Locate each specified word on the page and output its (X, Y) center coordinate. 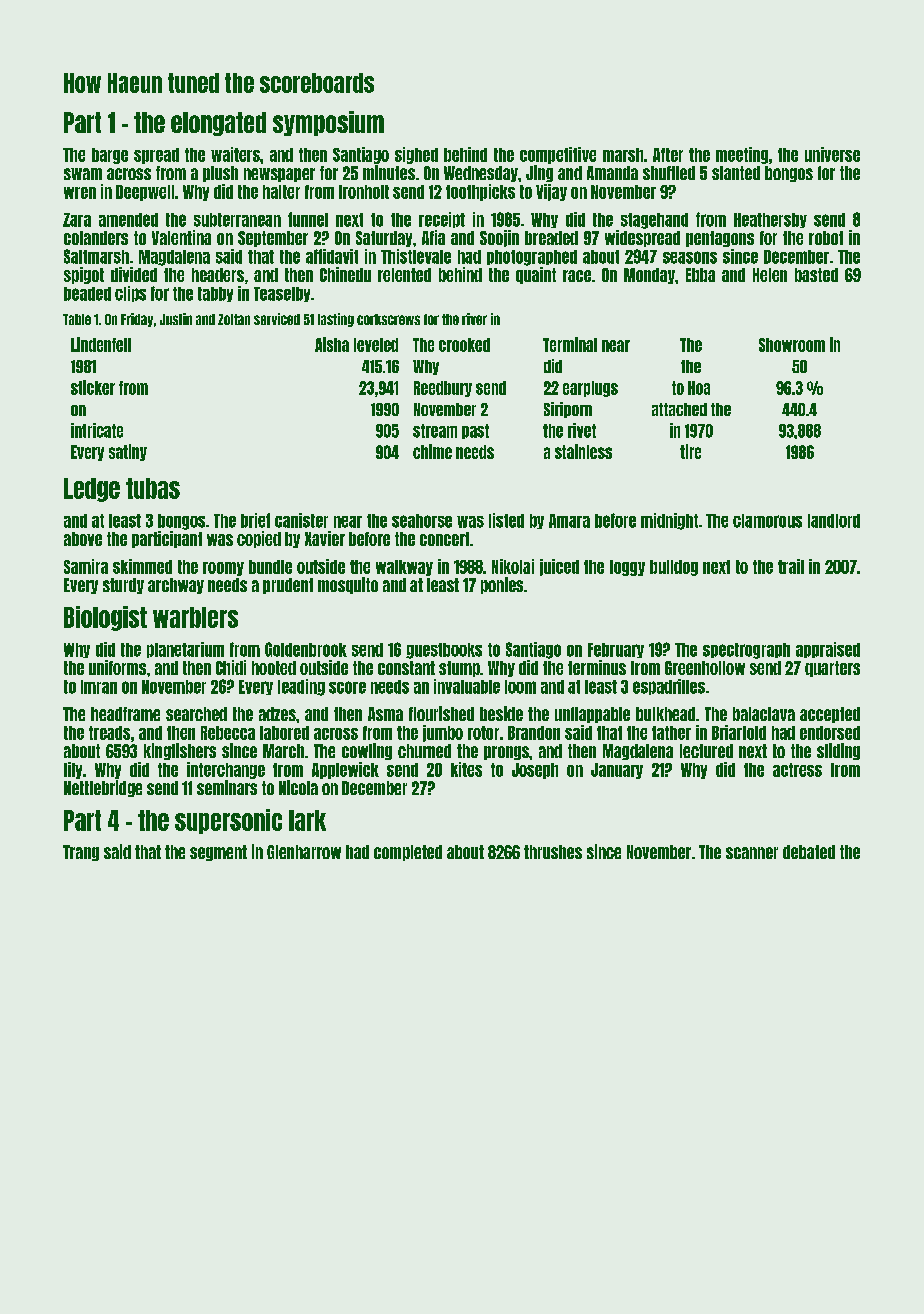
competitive (558, 155)
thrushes (553, 852)
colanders (96, 238)
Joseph (535, 771)
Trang (81, 853)
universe (832, 154)
